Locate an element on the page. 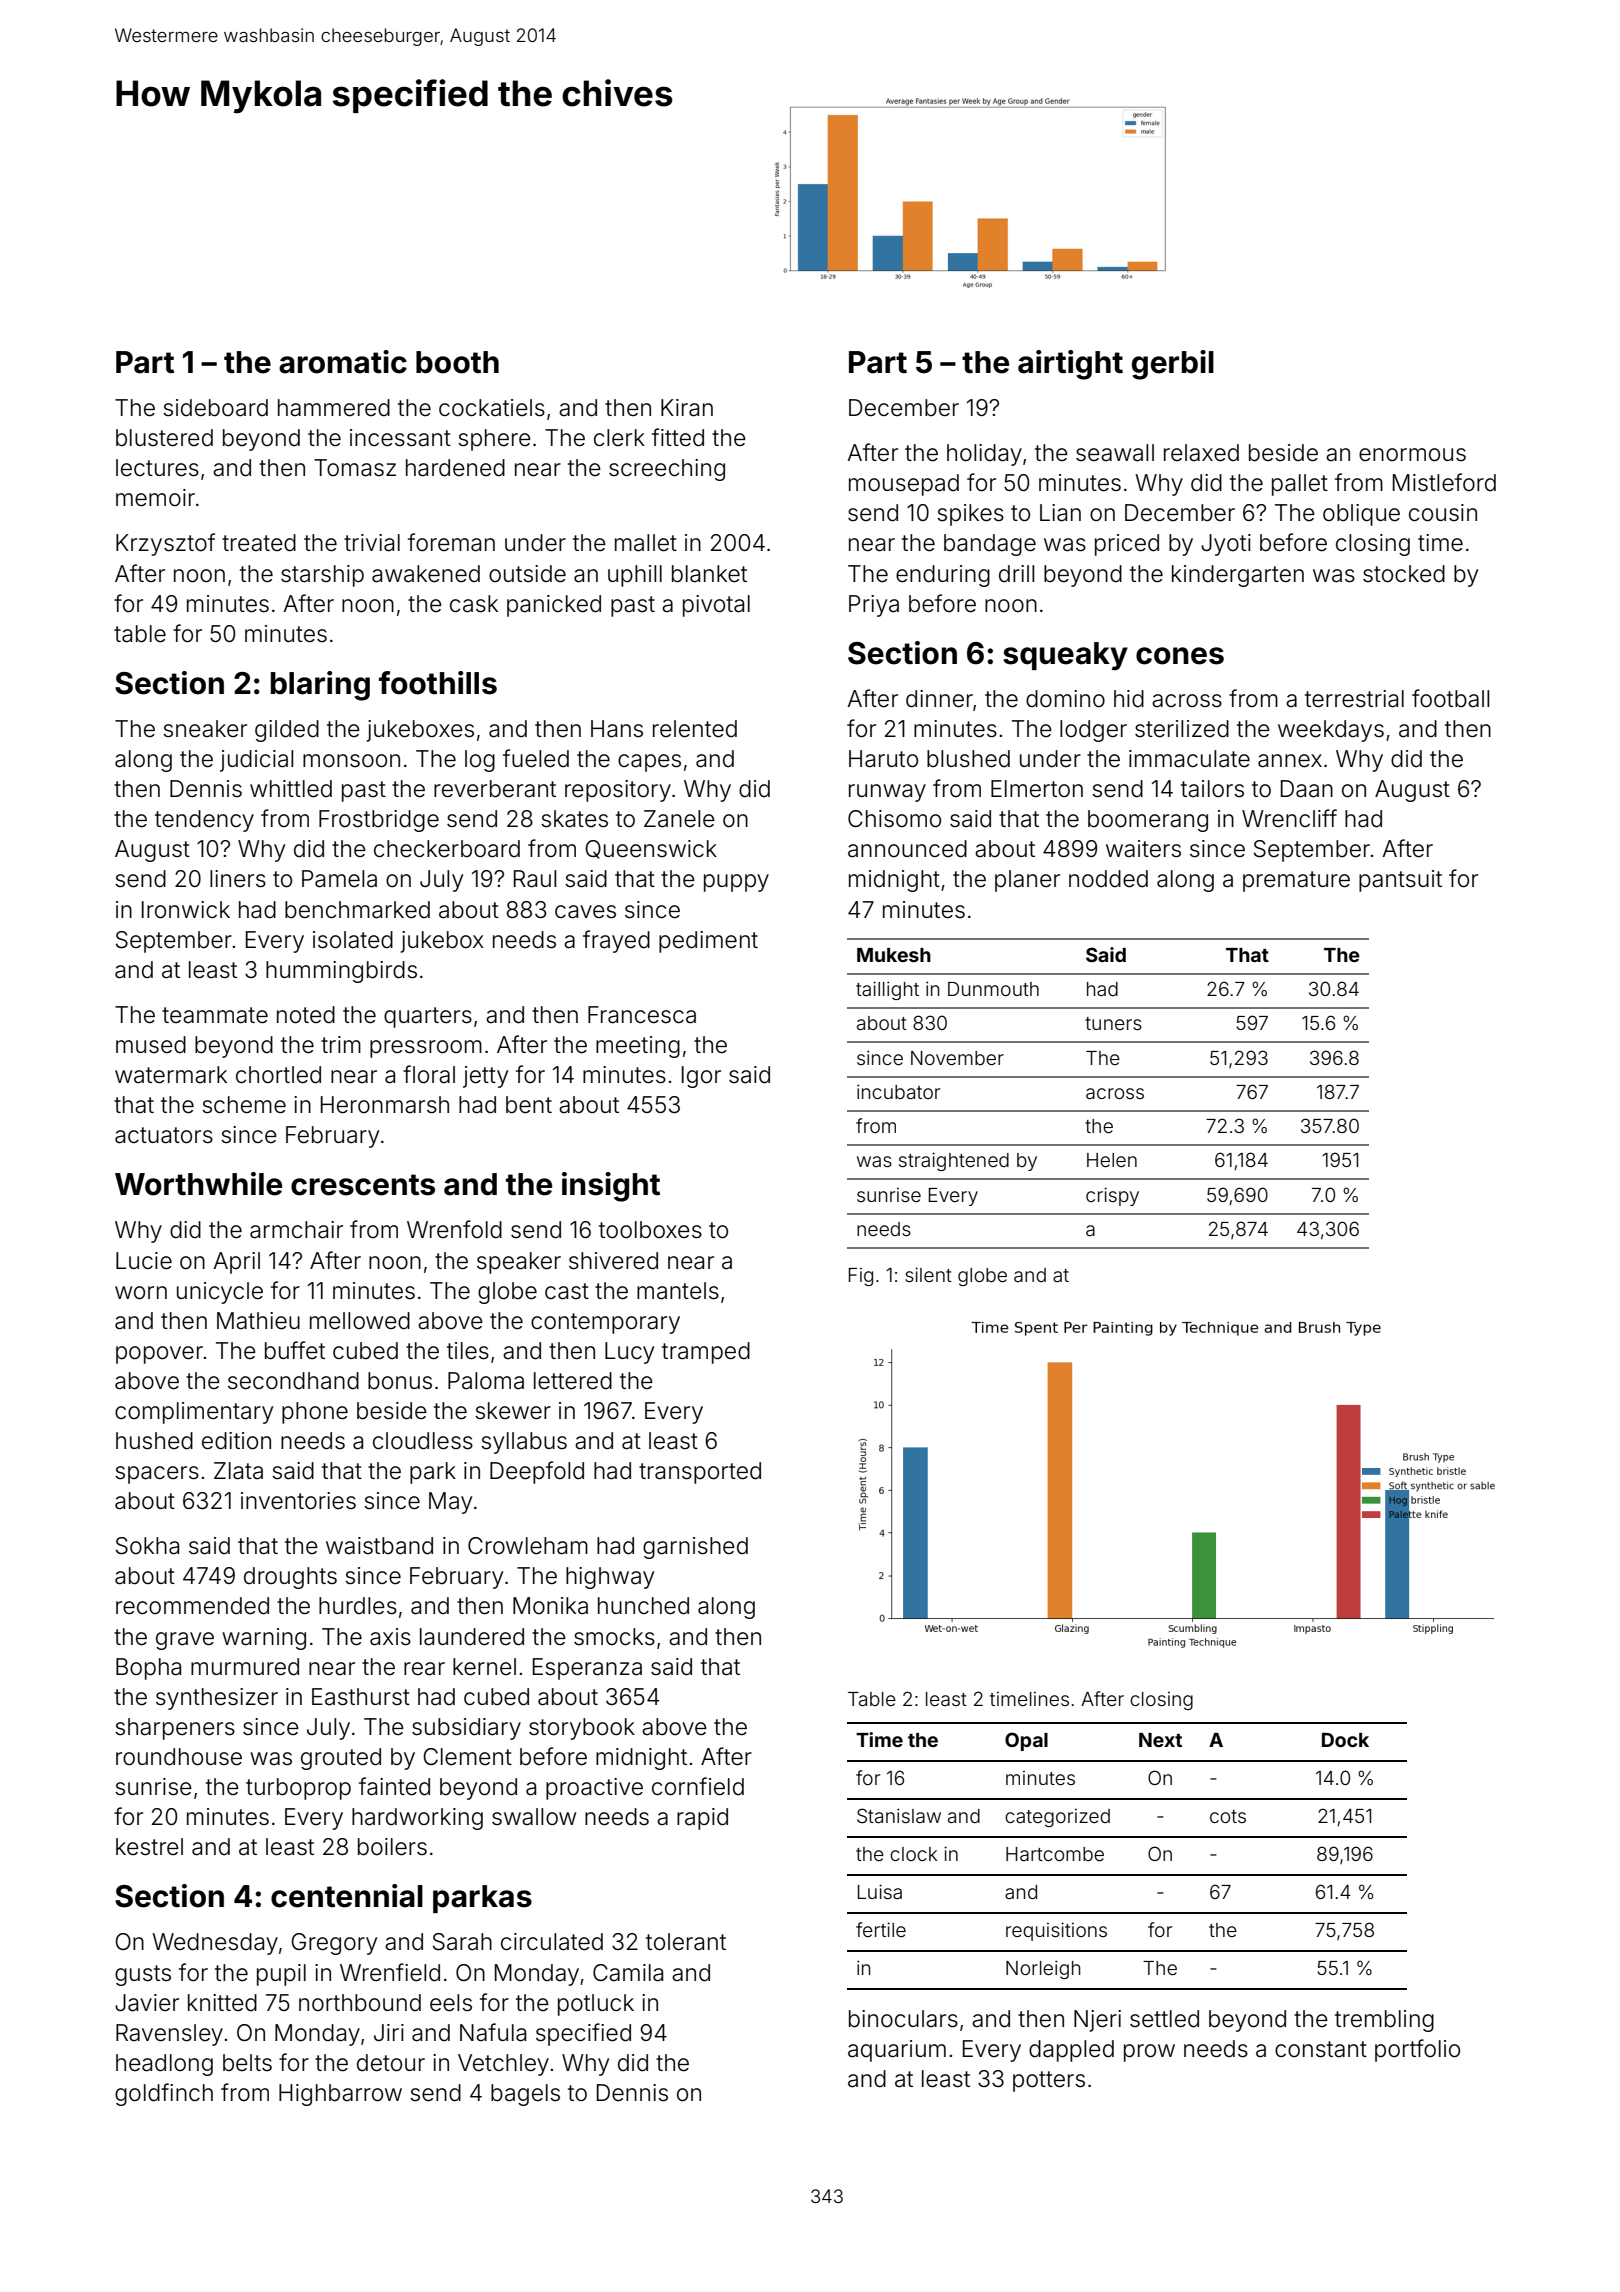 The image size is (1620, 2292). incubator is located at coordinates (898, 1091).
